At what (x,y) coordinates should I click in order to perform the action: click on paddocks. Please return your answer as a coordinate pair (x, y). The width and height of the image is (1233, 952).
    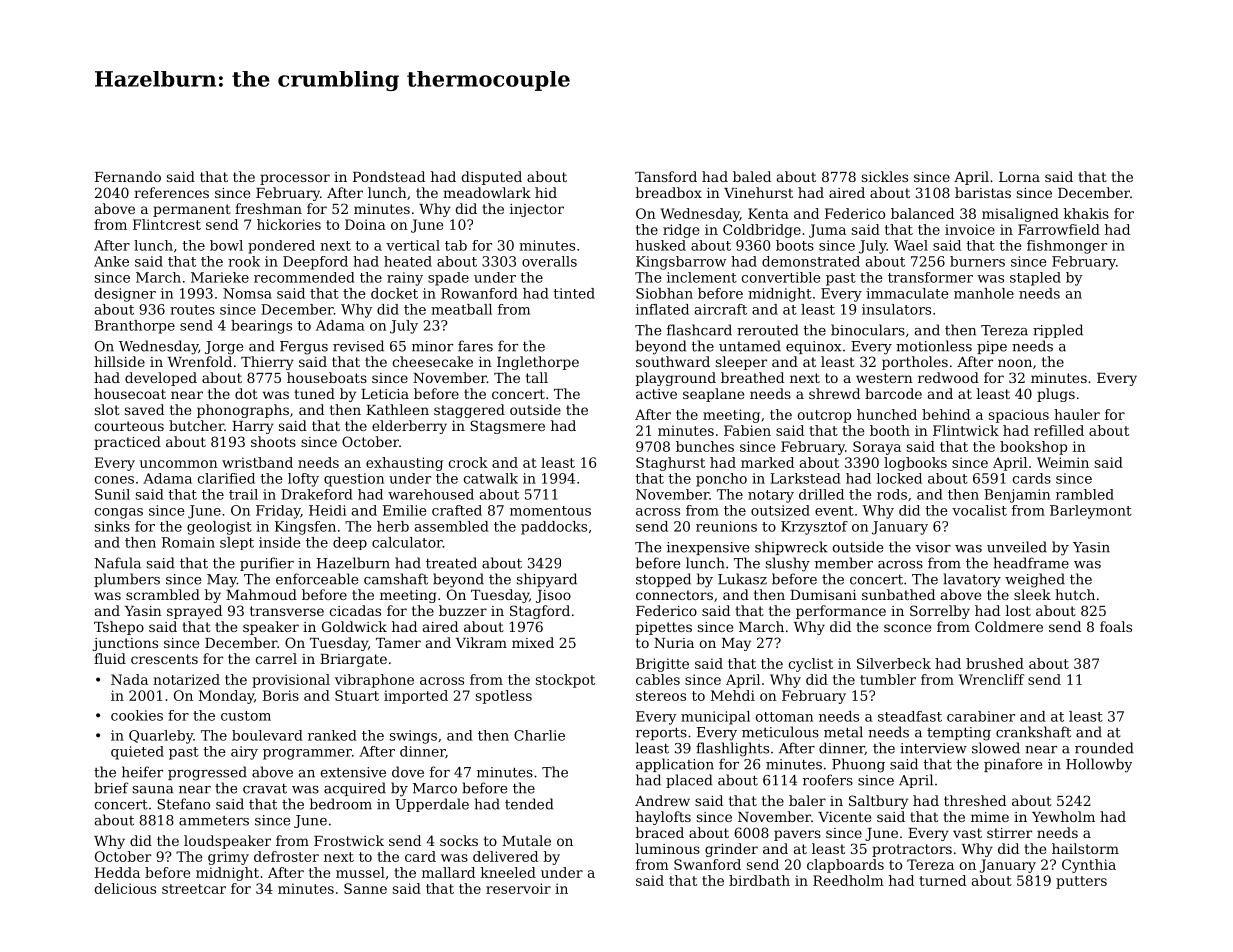
    Looking at the image, I should click on (554, 528).
